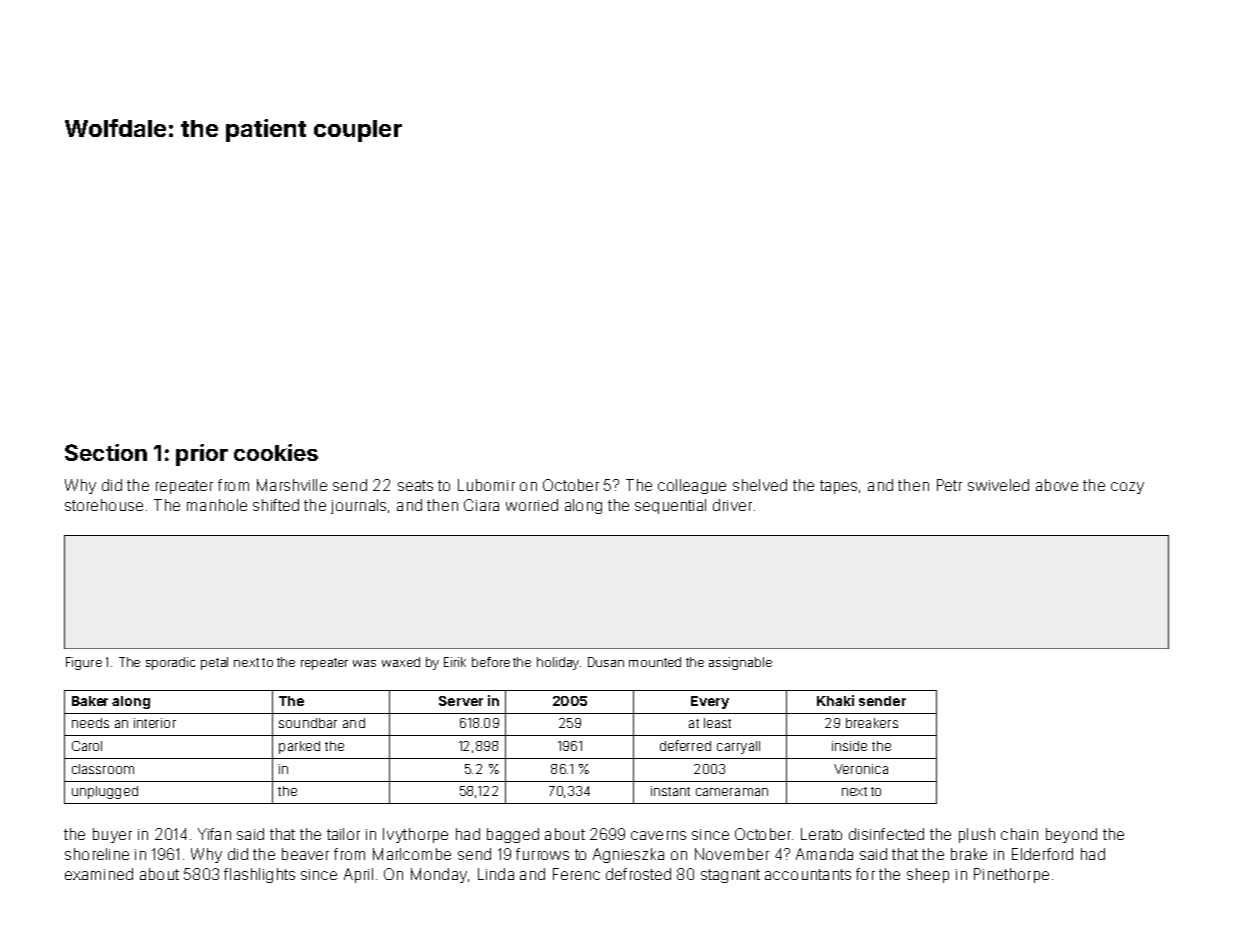 The height and width of the screenshot is (952, 1233). What do you see at coordinates (1127, 488) in the screenshot?
I see `cozy` at bounding box center [1127, 488].
